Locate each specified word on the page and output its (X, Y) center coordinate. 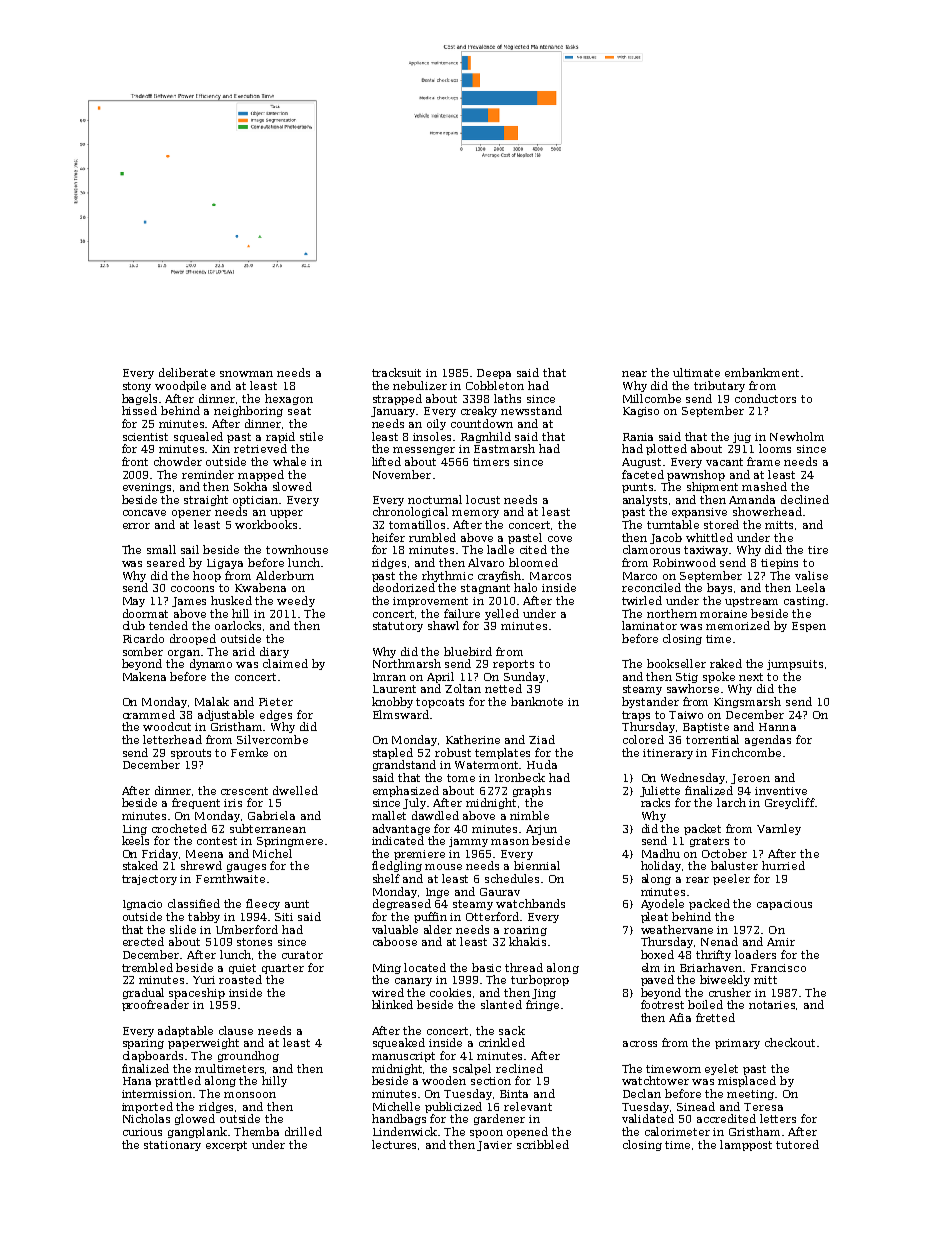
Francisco (778, 968)
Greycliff (790, 803)
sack (512, 1030)
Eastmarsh (504, 448)
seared (166, 562)
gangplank (197, 1132)
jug (742, 438)
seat (299, 411)
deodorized (404, 587)
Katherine (473, 739)
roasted (240, 979)
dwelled (295, 790)
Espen (809, 627)
